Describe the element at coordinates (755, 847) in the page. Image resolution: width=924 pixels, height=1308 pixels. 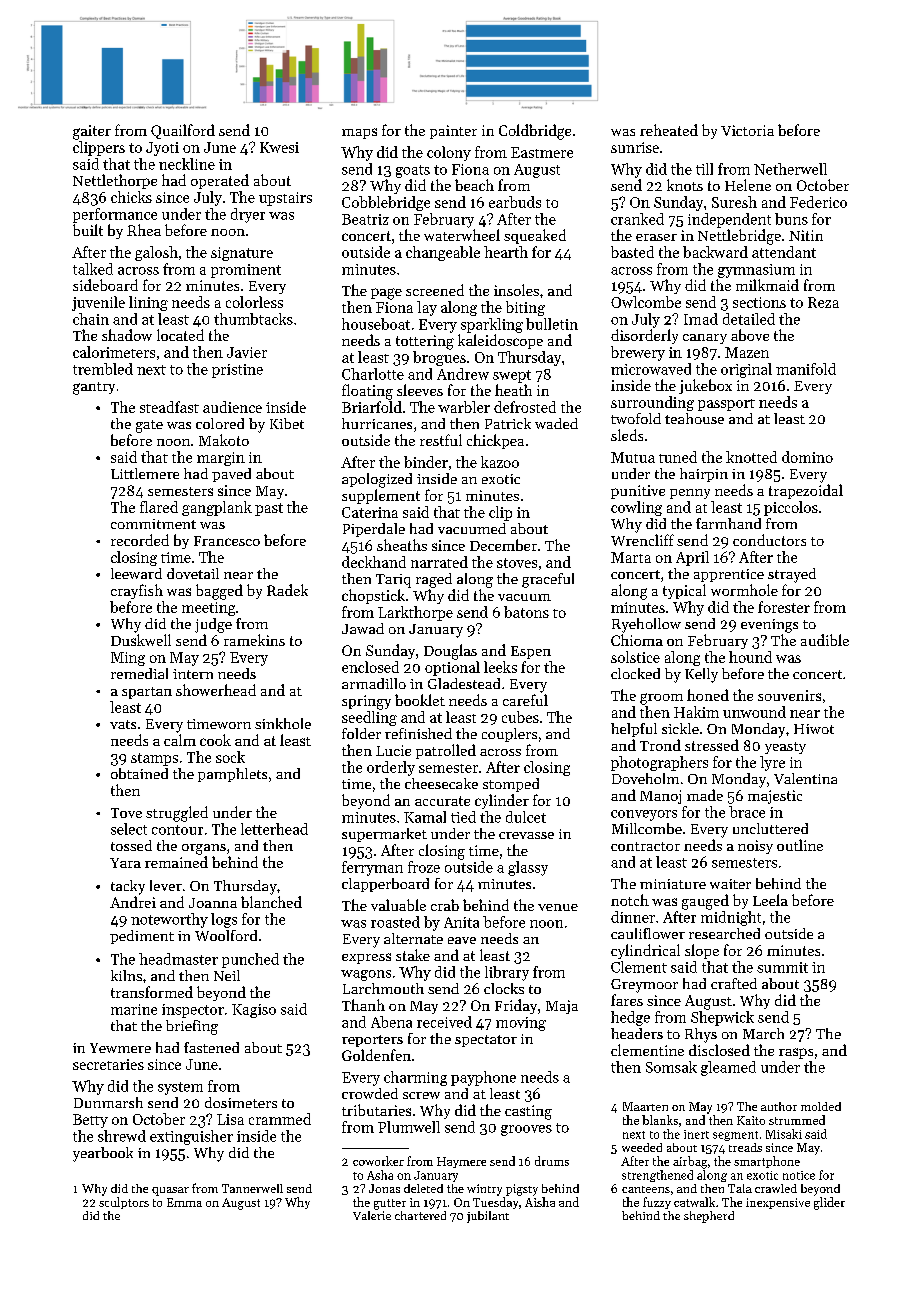
I see `noisy` at that location.
